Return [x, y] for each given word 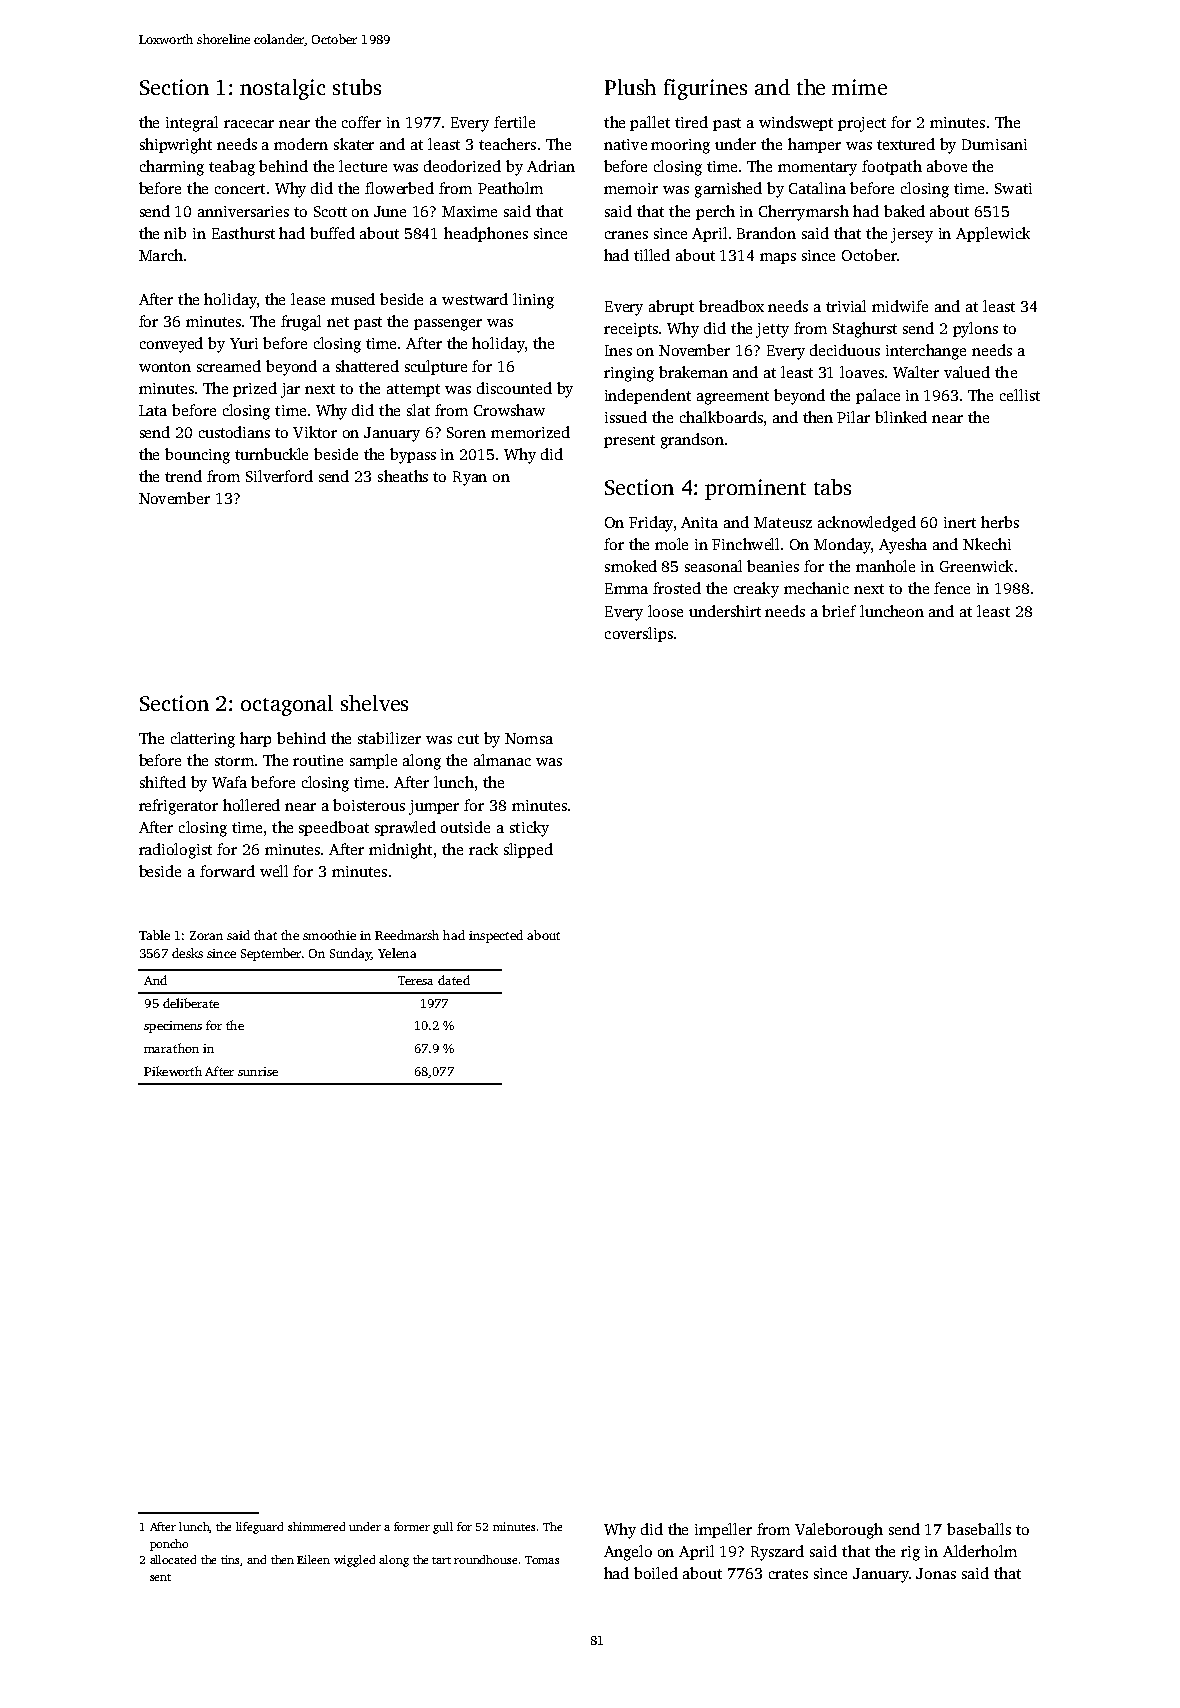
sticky [529, 829]
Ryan [470, 478]
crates [788, 1574]
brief [839, 611]
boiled [656, 1573]
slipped [528, 850]
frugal [301, 323]
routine [318, 760]
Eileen [313, 1559]
